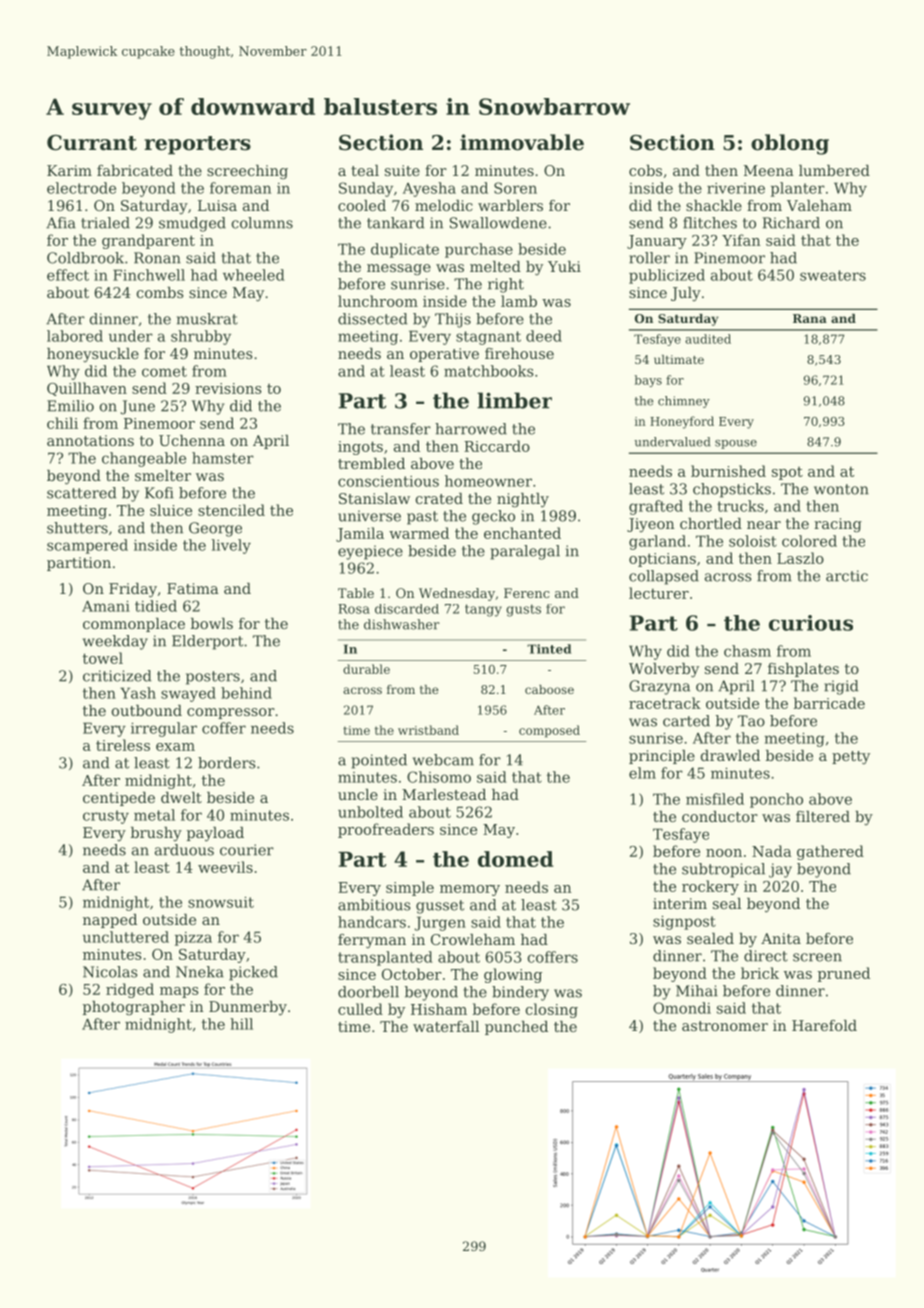  Describe the element at coordinates (106, 817) in the screenshot. I see `crusty` at that location.
